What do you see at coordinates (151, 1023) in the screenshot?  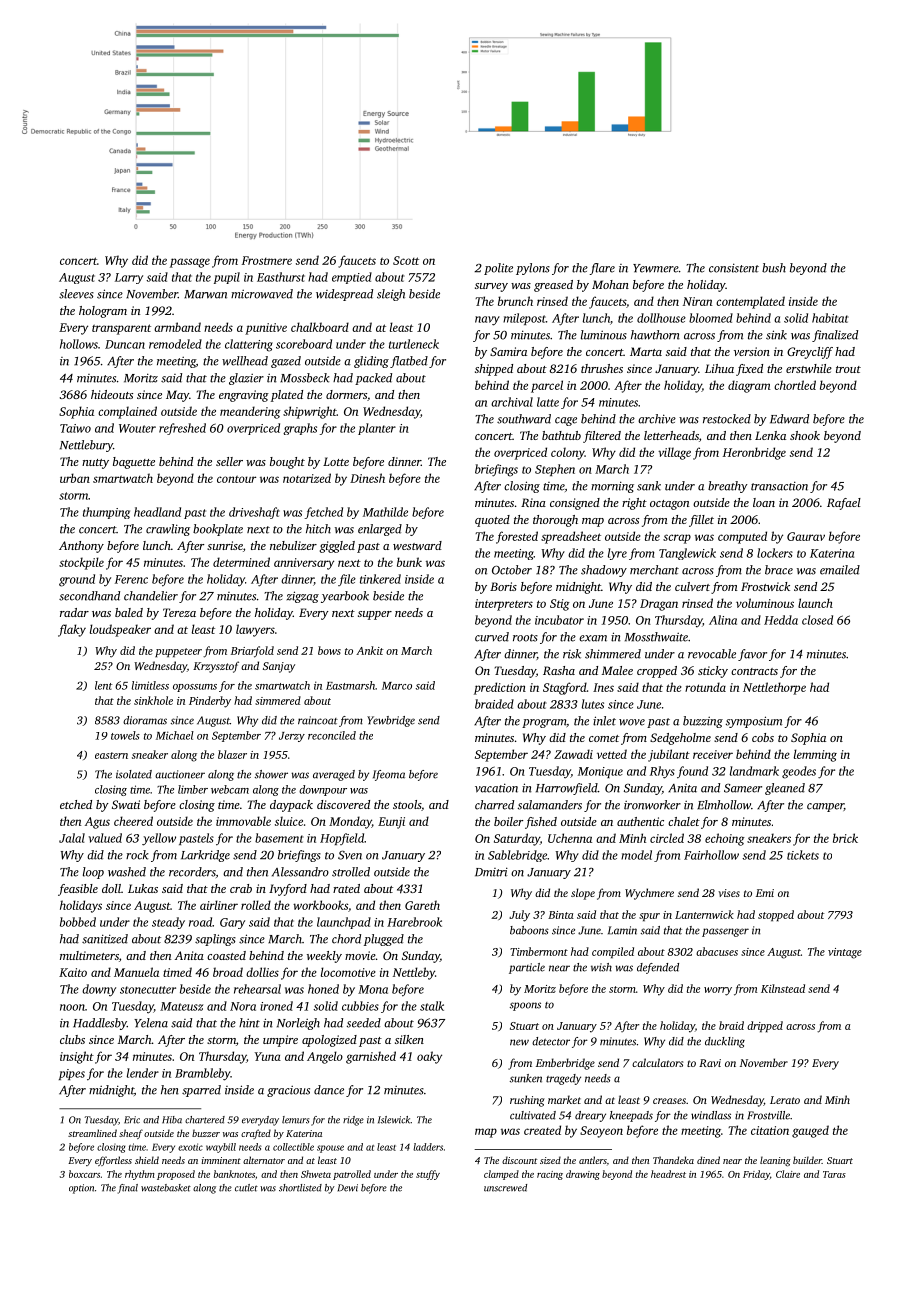 I see `Yelena` at bounding box center [151, 1023].
